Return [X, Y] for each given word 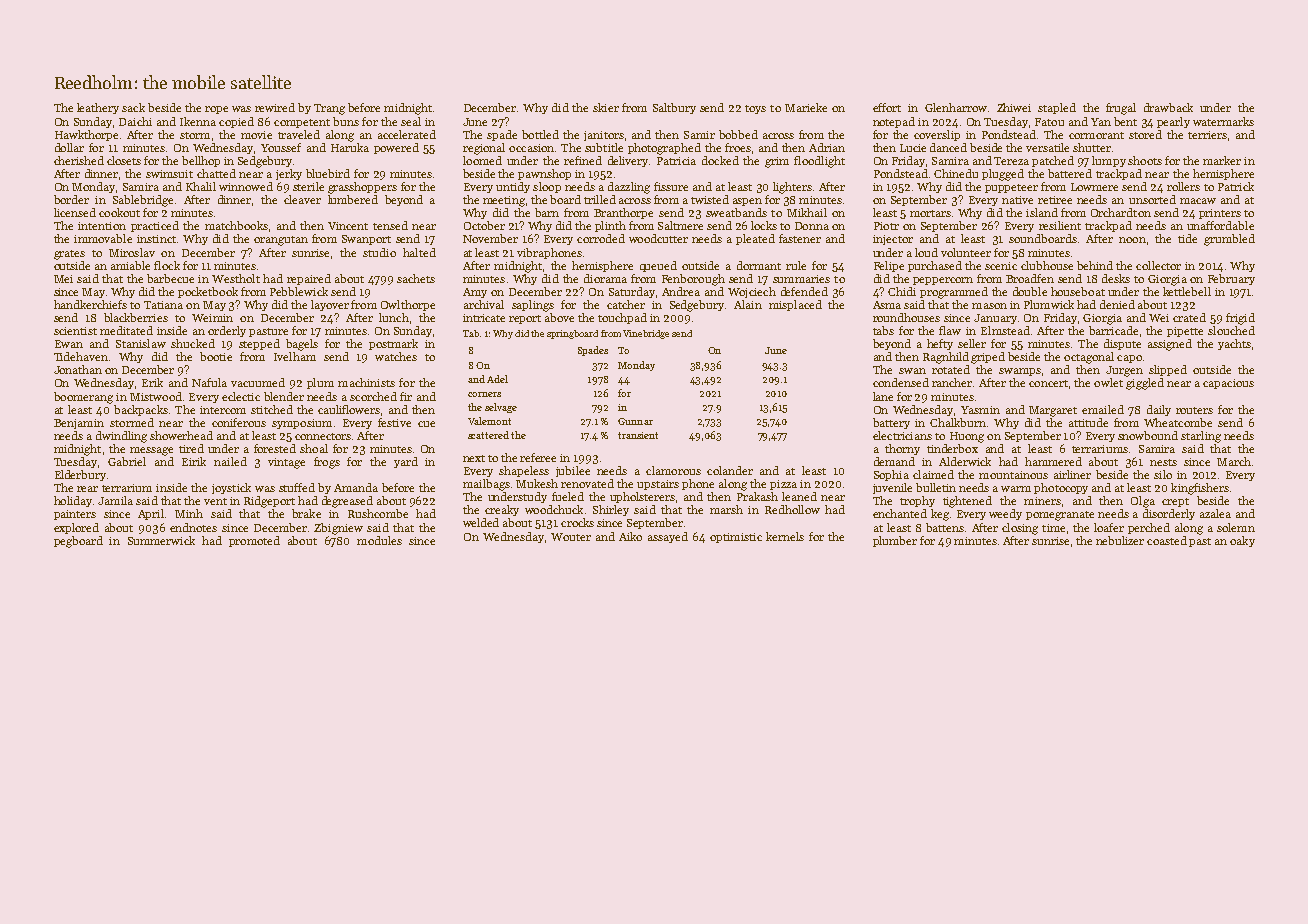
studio [379, 252]
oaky [1242, 541]
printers [1220, 214]
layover [330, 305]
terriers [1207, 135]
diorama [605, 278]
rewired [275, 107]
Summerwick [161, 540]
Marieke [806, 107]
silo [1163, 474]
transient [638, 435]
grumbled [1229, 240]
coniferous [239, 422]
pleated [755, 239]
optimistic [736, 538]
